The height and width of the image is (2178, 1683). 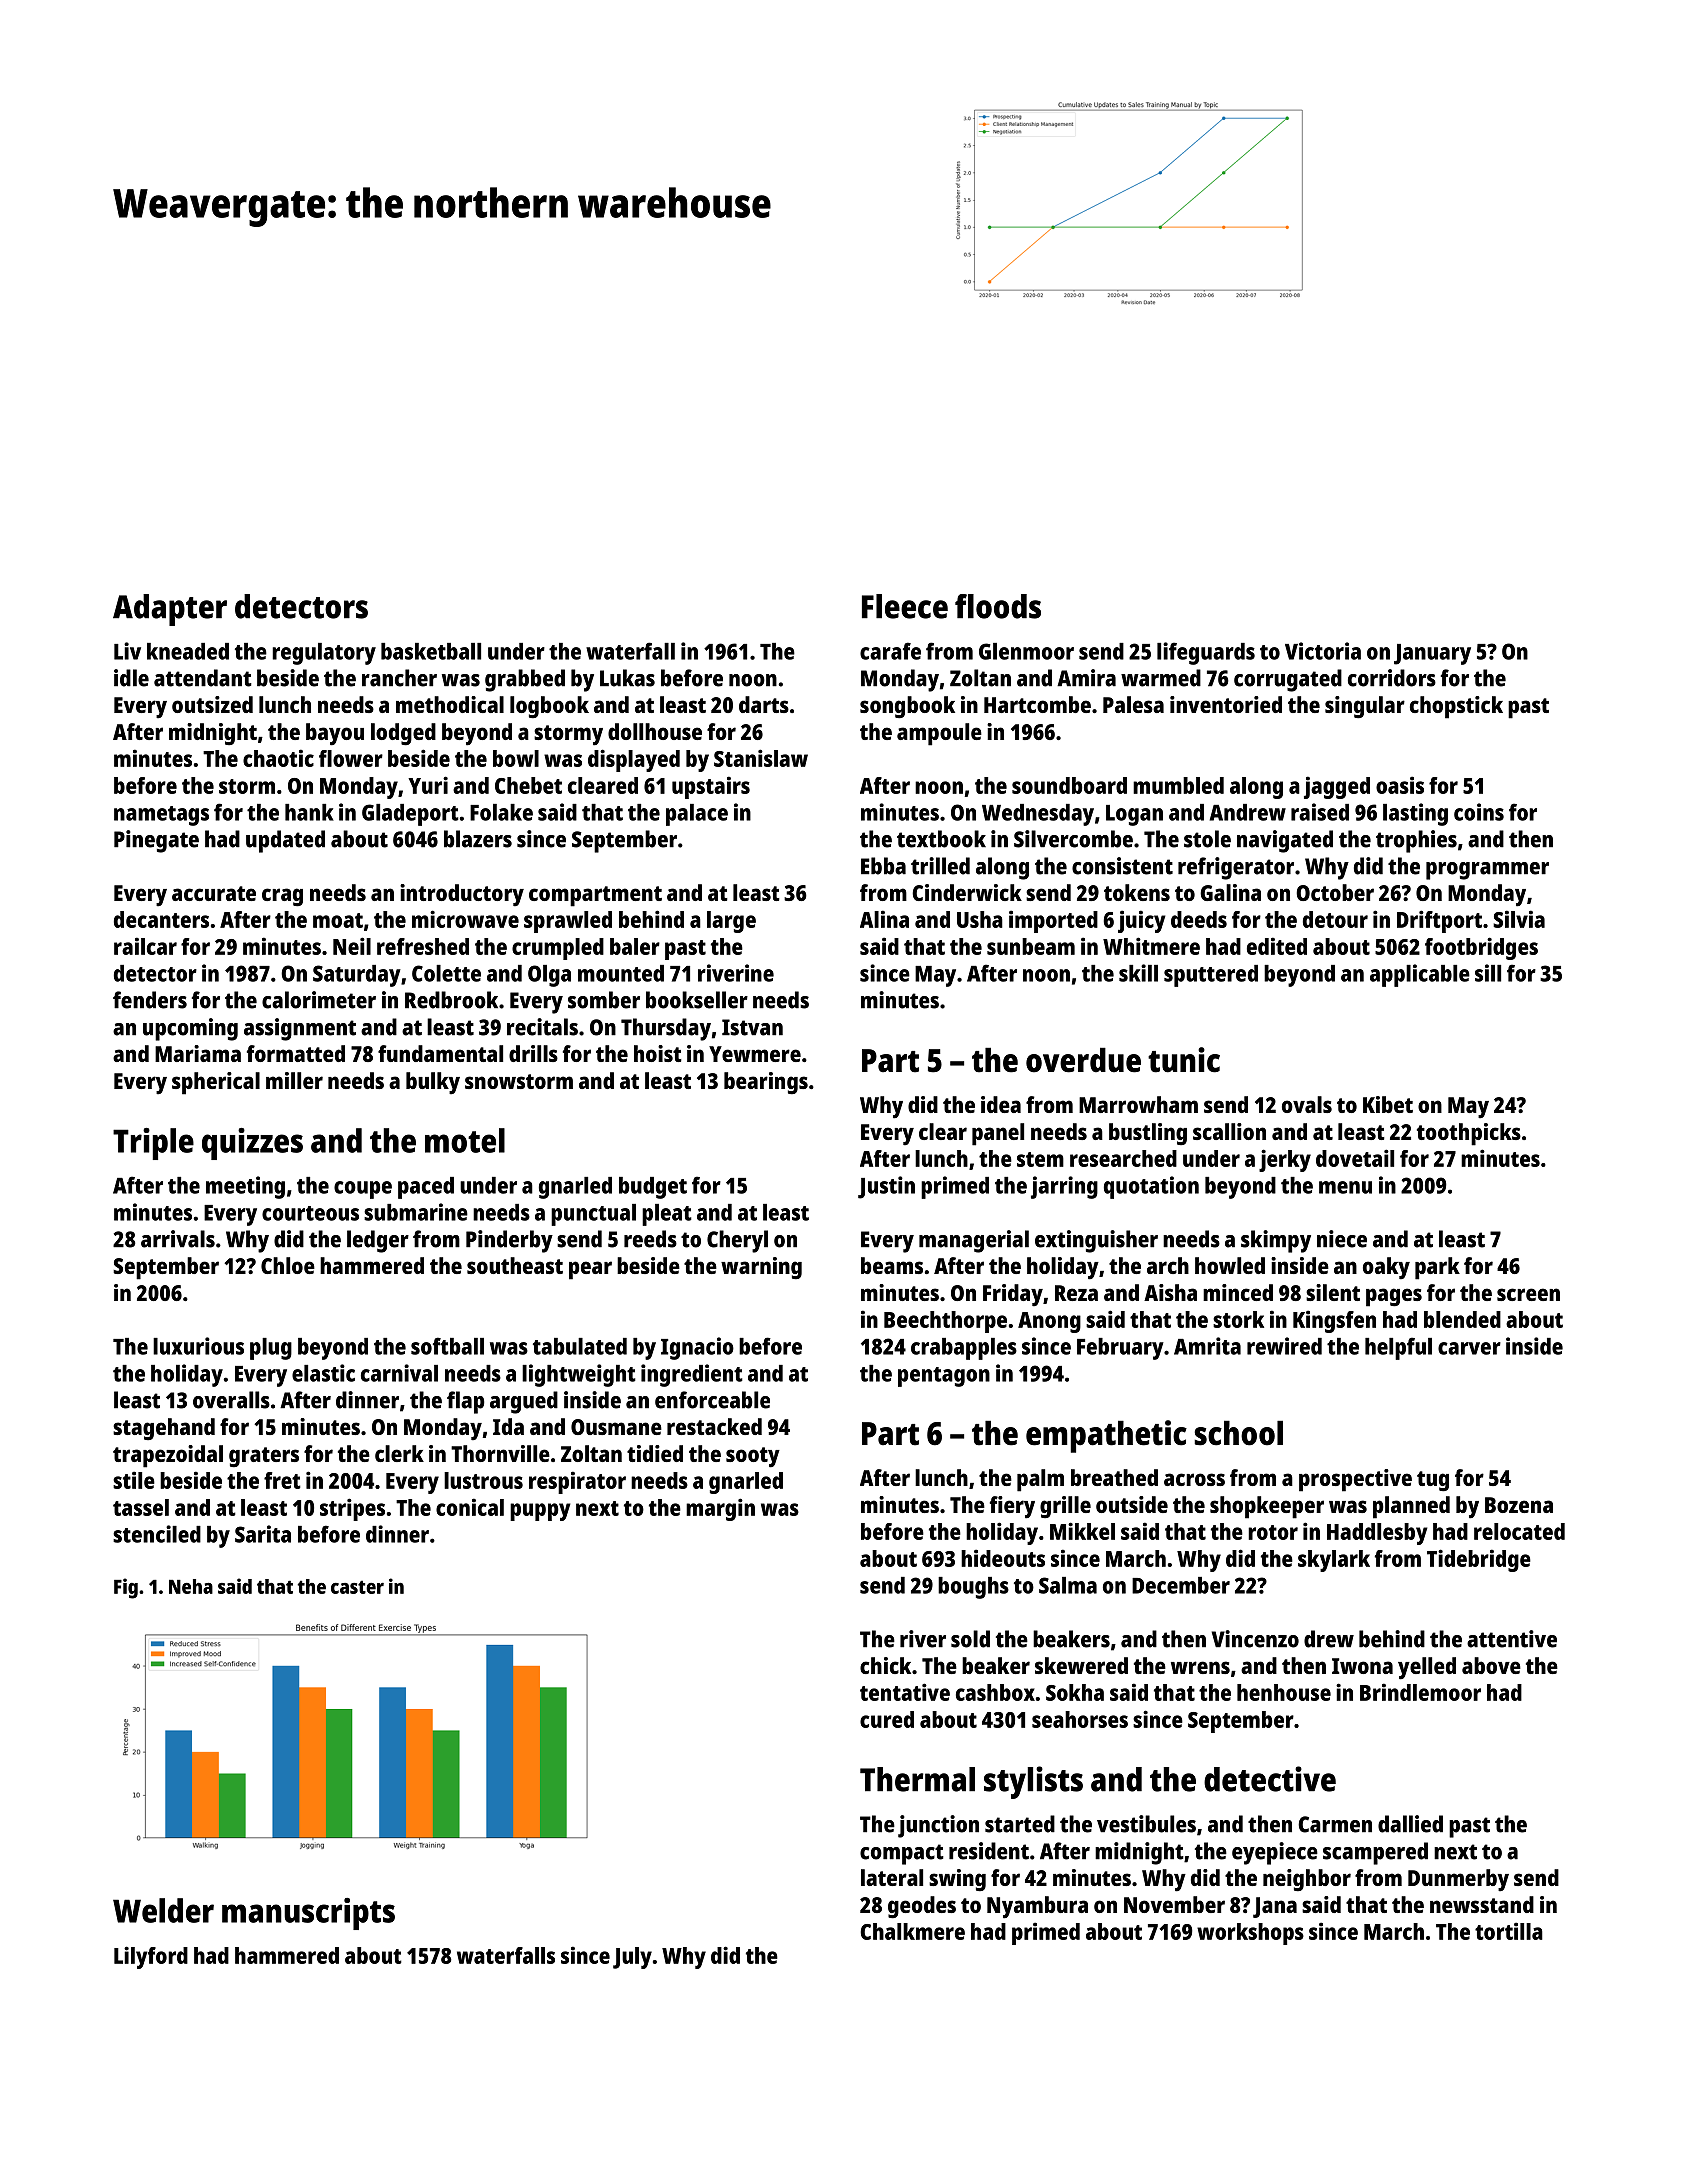 I want to click on Hartcombe, so click(x=1037, y=704).
